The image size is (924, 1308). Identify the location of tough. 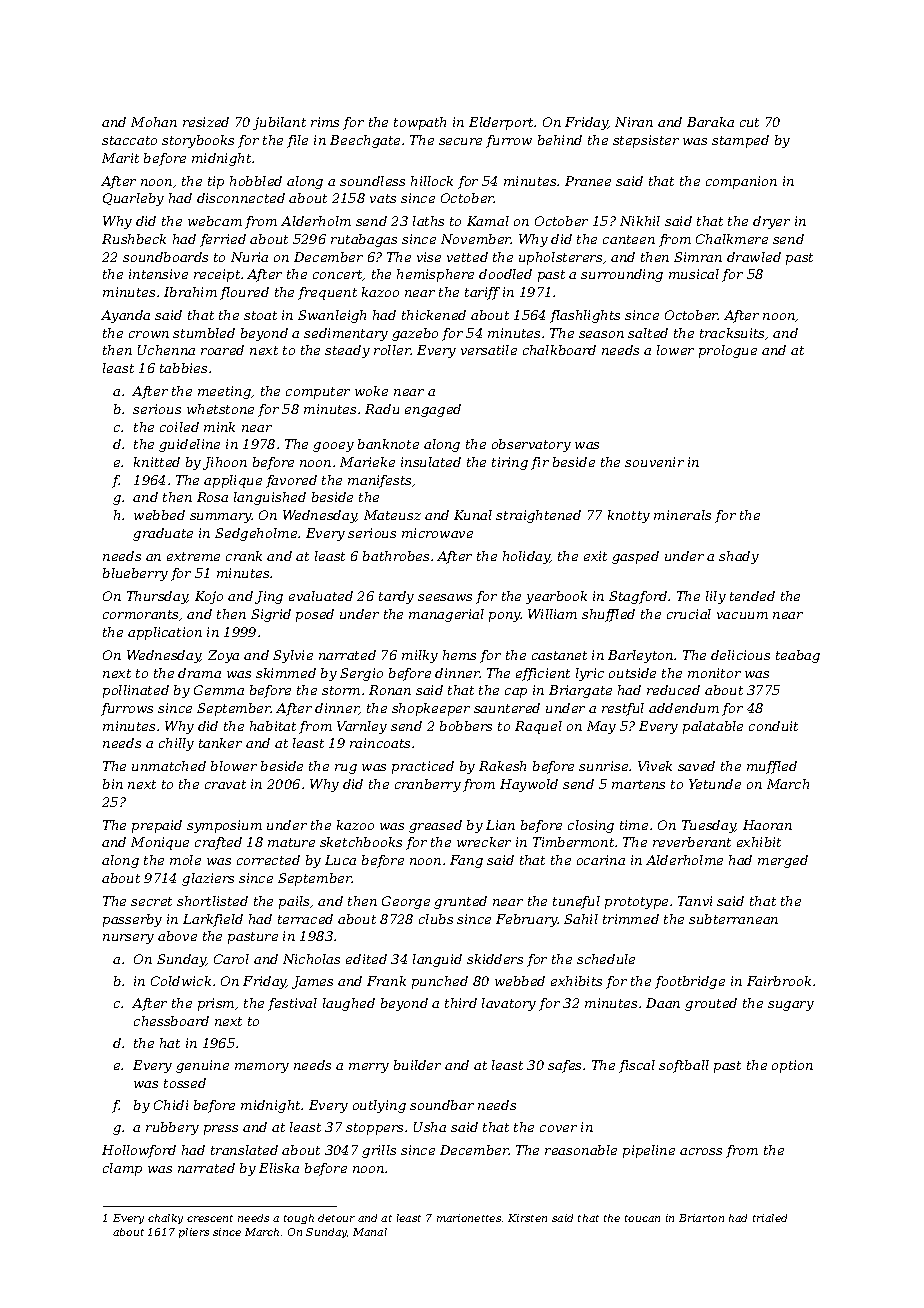
(299, 1219).
